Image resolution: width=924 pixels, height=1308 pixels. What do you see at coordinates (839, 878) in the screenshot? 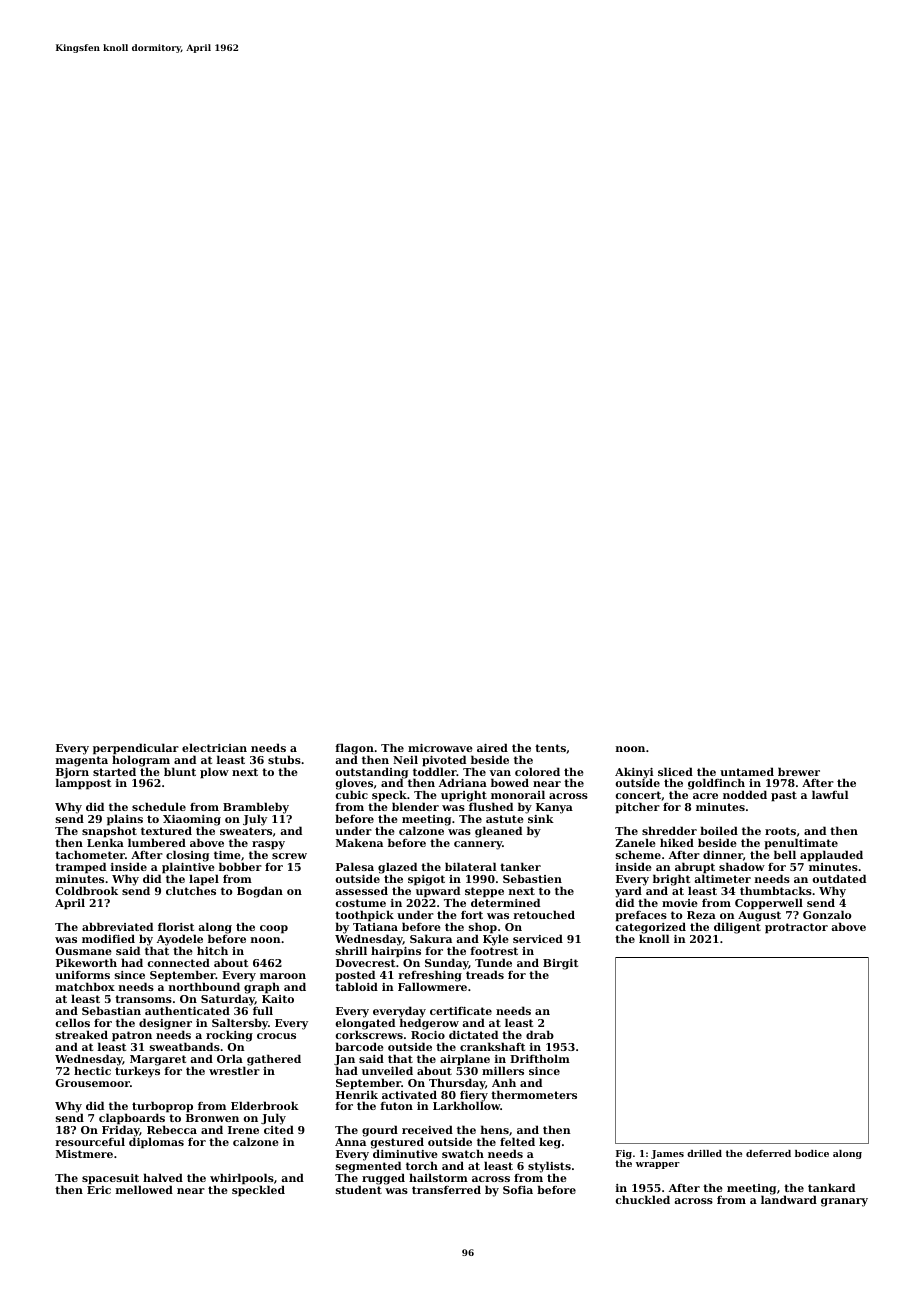
I see `outdated` at bounding box center [839, 878].
